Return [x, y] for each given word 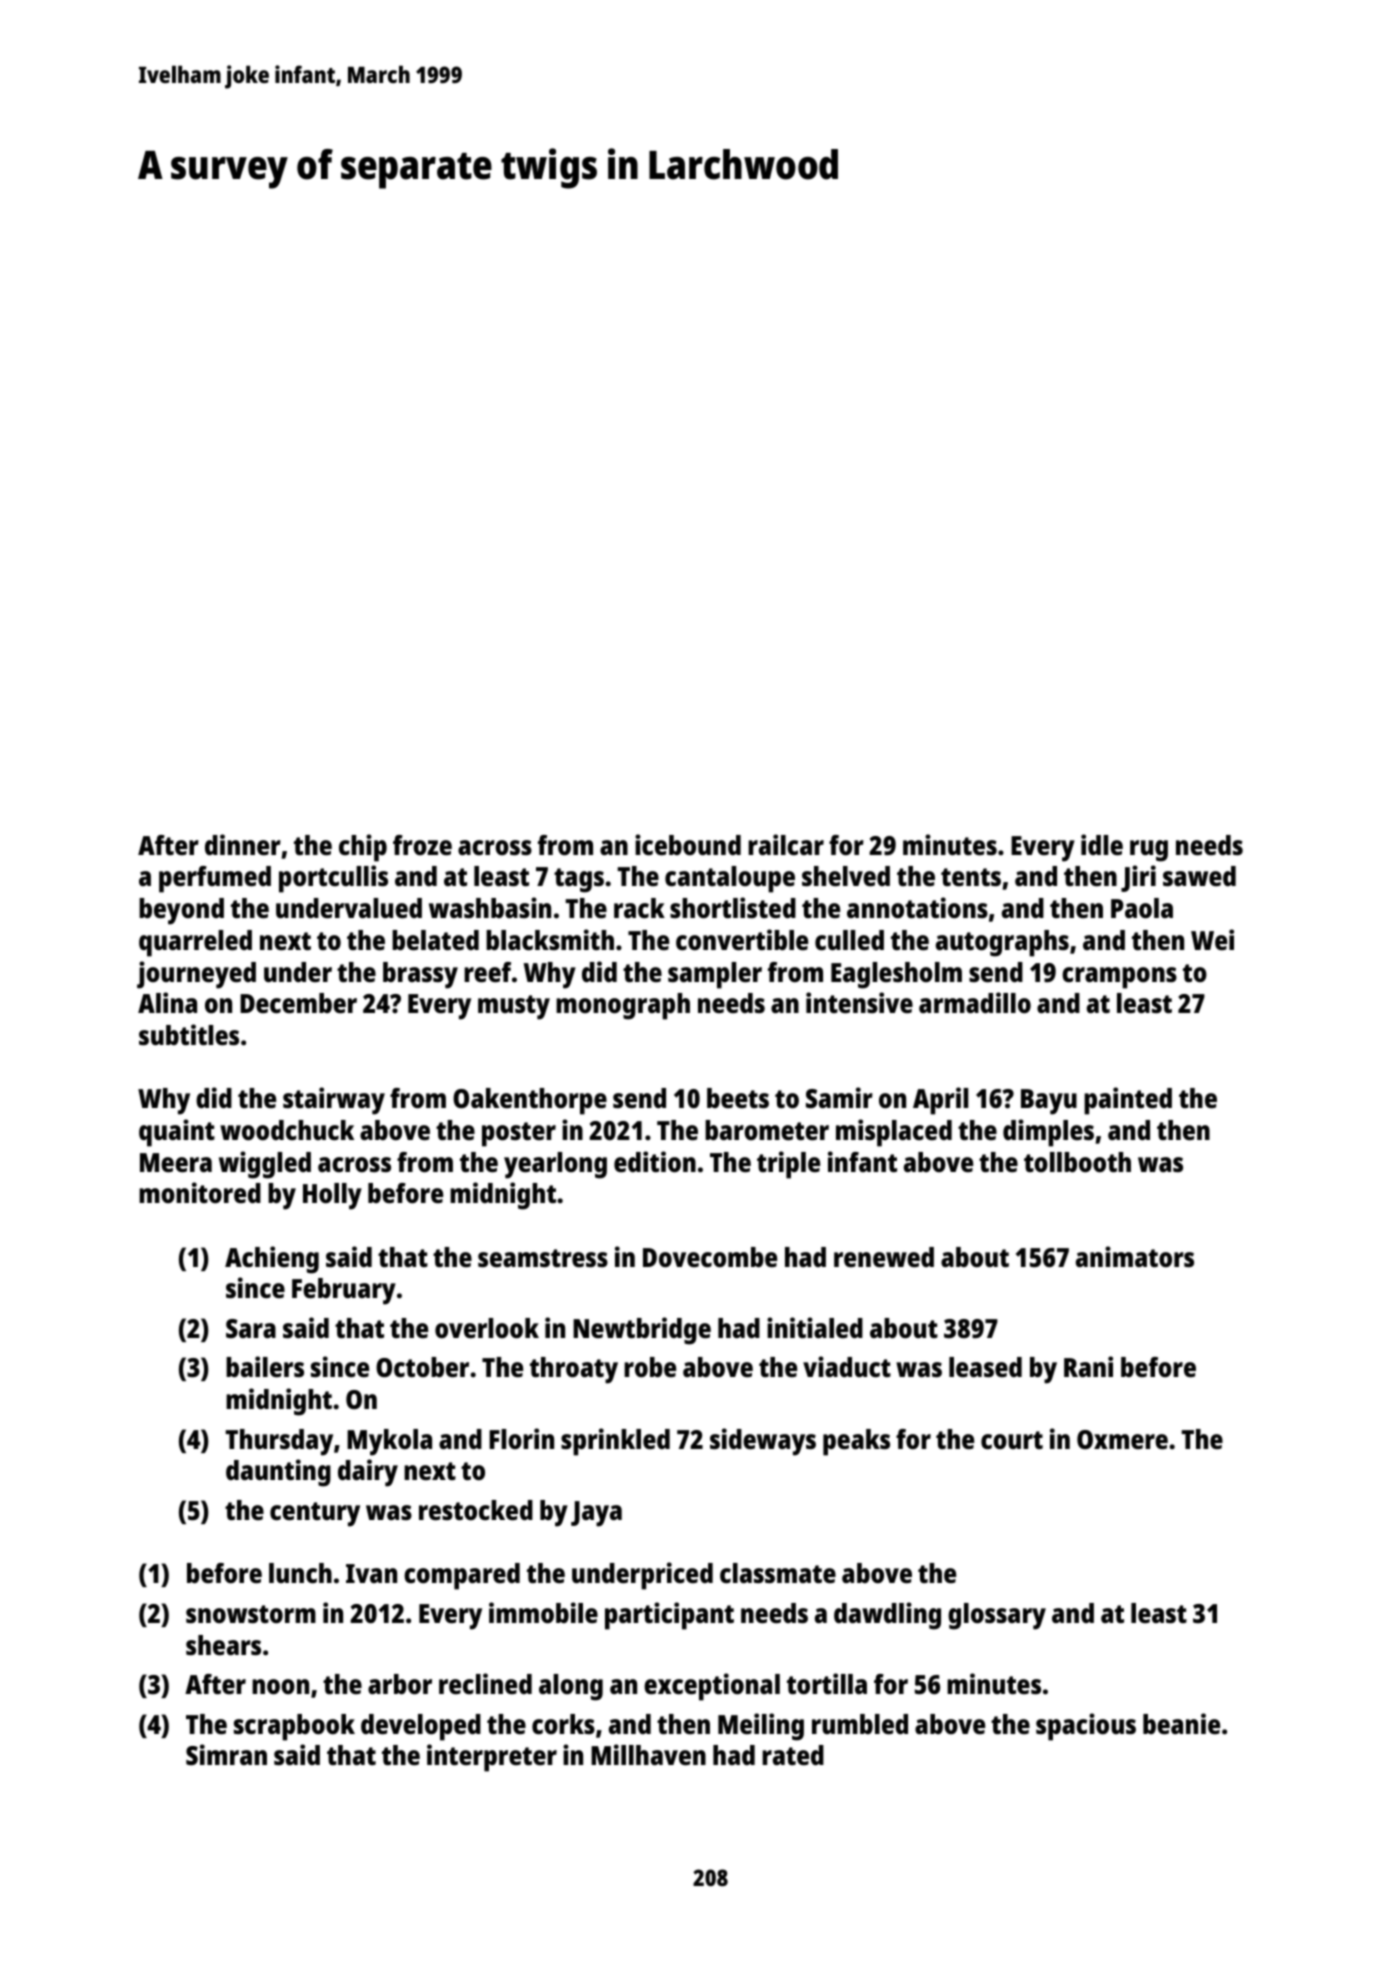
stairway [334, 1101]
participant [669, 1616]
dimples [1048, 1133]
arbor [400, 1684]
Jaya [596, 1514]
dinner [243, 844]
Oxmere [1122, 1440]
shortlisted [733, 908]
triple [788, 1165]
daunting [278, 1473]
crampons [1119, 978]
